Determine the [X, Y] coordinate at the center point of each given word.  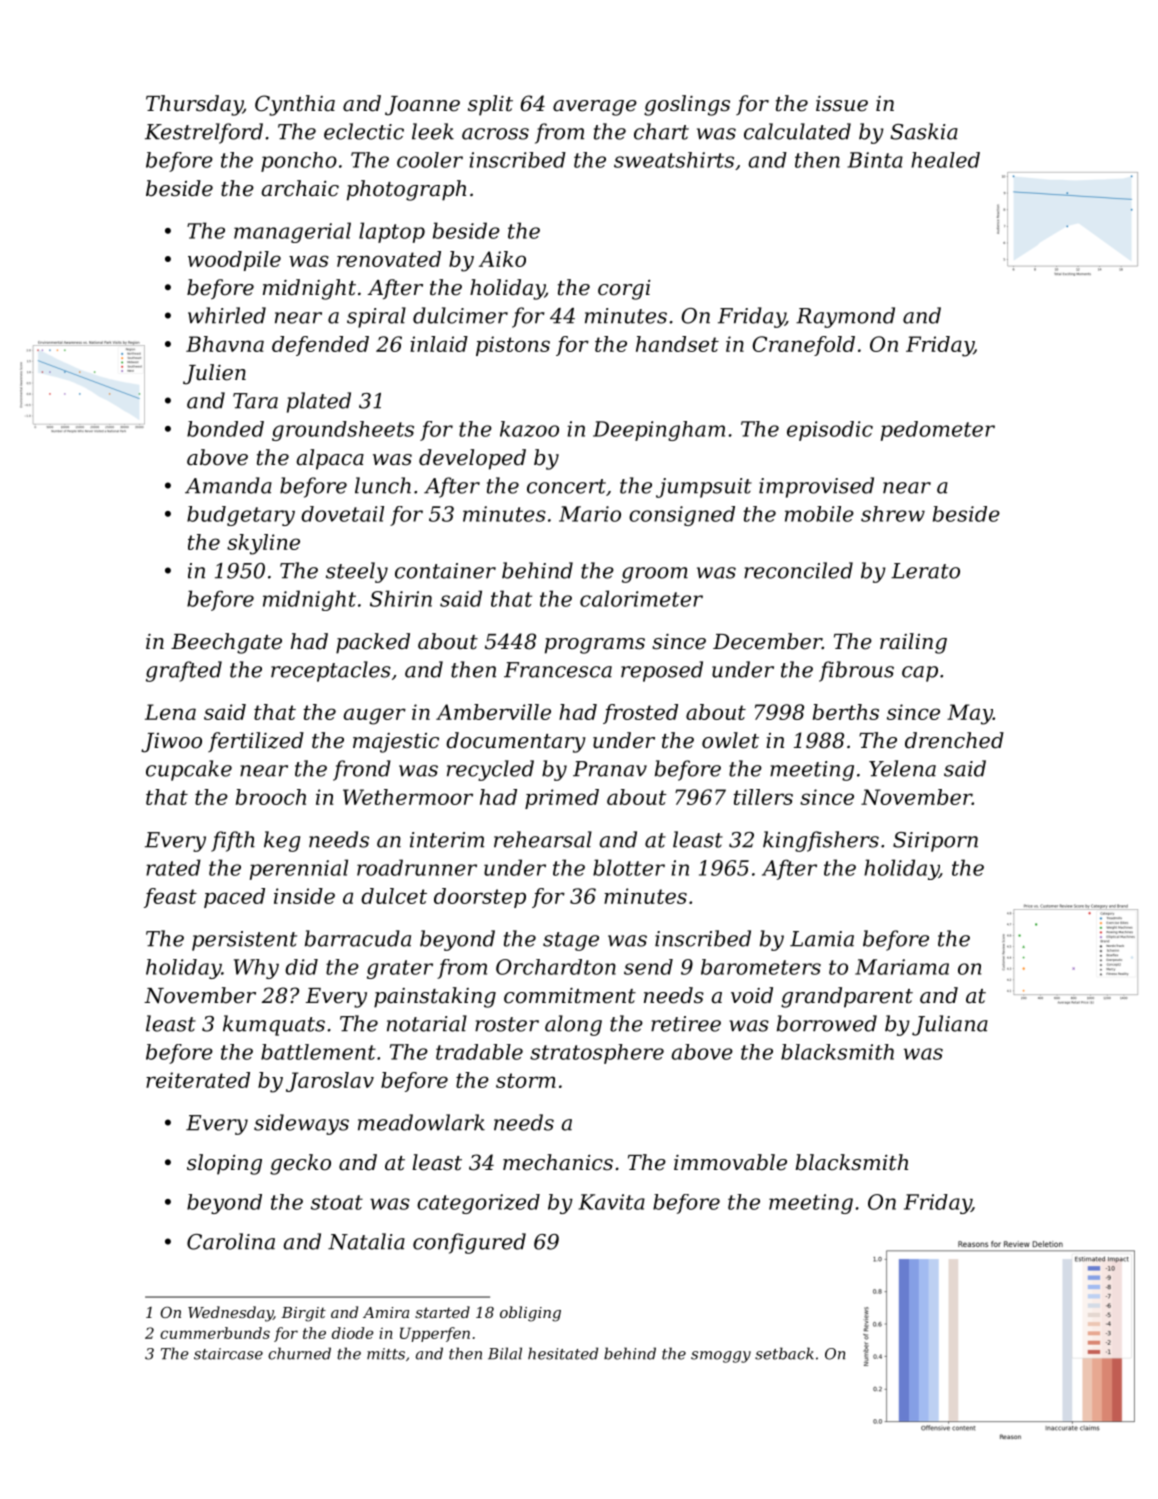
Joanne [422, 106]
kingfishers [821, 841]
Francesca [558, 670]
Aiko [502, 259]
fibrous [856, 671]
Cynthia [295, 105]
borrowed [827, 1023]
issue [842, 104]
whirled [227, 315]
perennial [299, 869]
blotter [629, 867]
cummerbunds [215, 1333]
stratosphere [597, 1054]
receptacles [331, 671]
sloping [224, 1164]
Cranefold [804, 346]
